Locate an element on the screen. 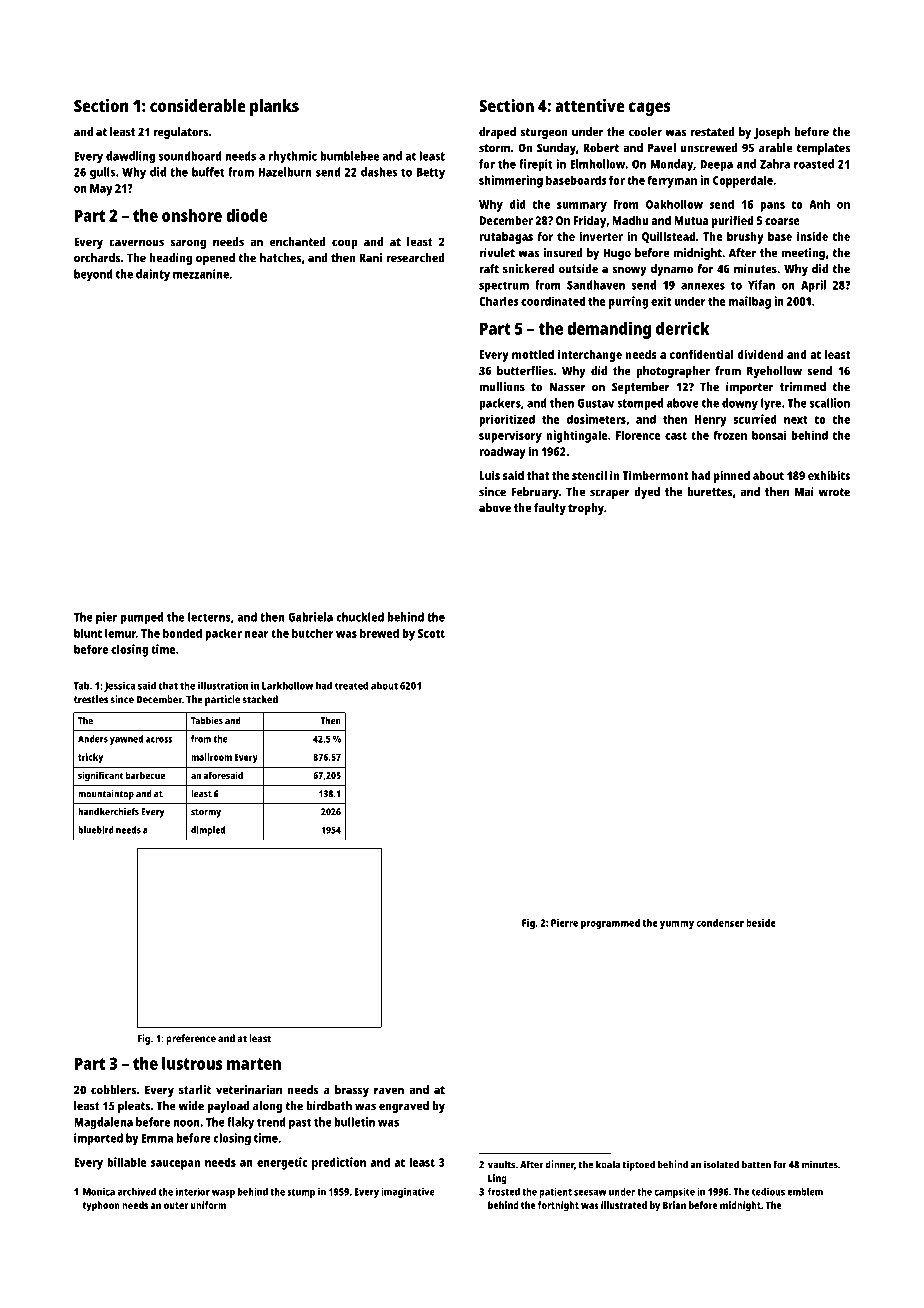 Image resolution: width=924 pixels, height=1308 pixels. trend is located at coordinates (271, 1122).
